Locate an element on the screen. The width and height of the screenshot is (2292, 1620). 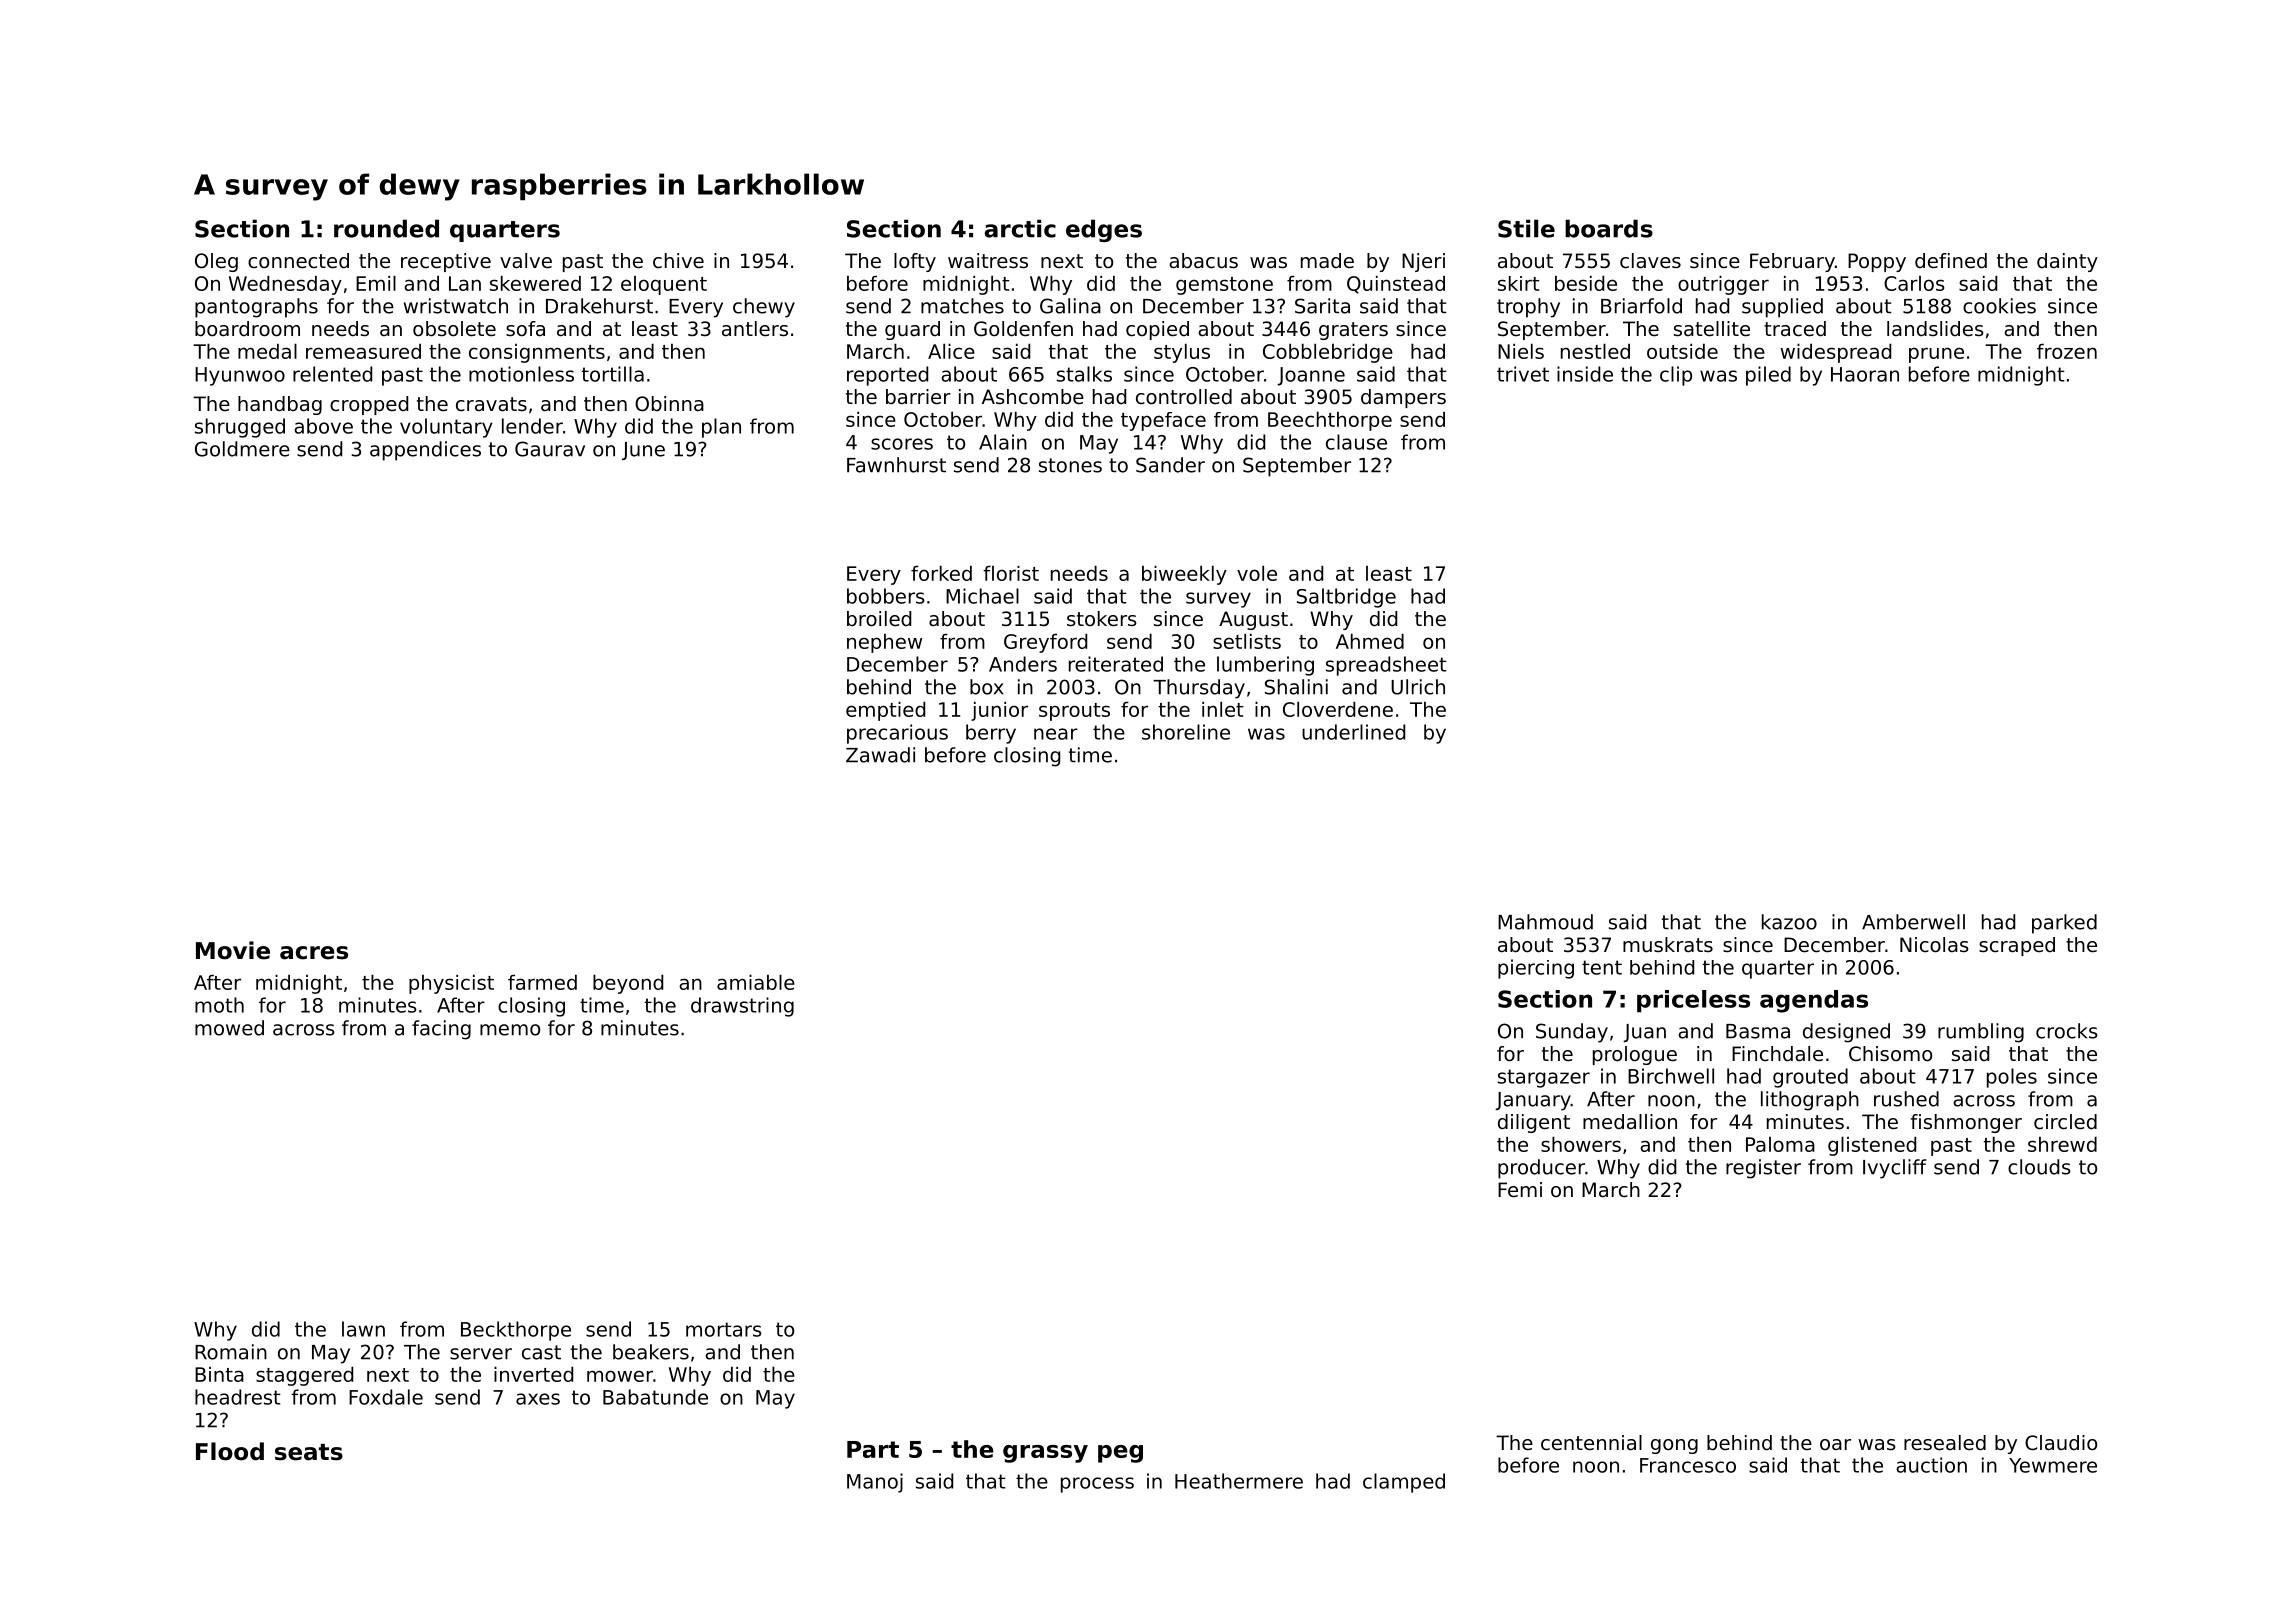
chewy is located at coordinates (764, 308).
